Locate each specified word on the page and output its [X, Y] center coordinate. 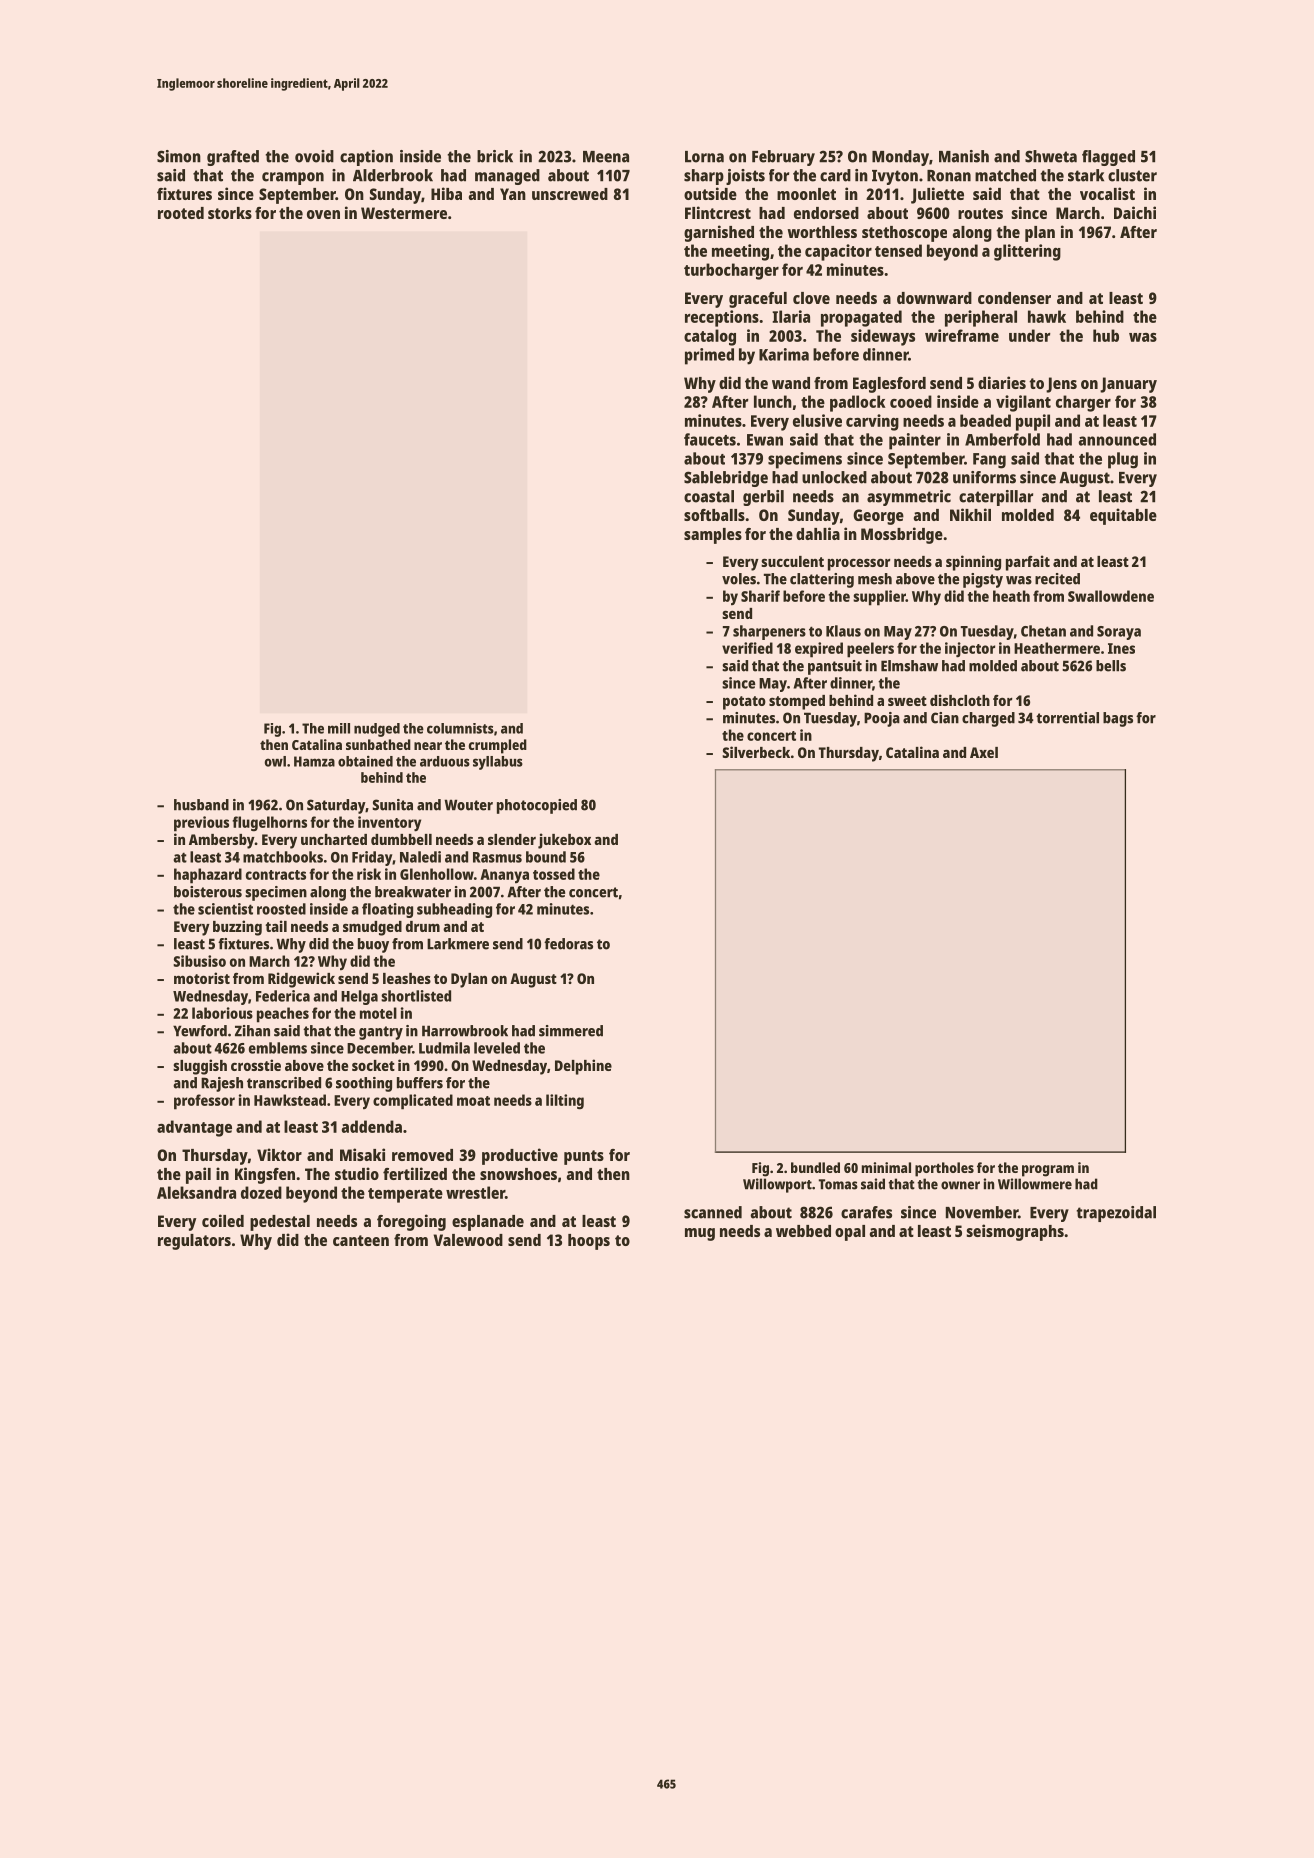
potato [744, 703]
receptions [722, 318]
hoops [589, 1242]
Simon [179, 156]
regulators [194, 1242]
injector [970, 650]
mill [339, 728]
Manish [964, 156]
